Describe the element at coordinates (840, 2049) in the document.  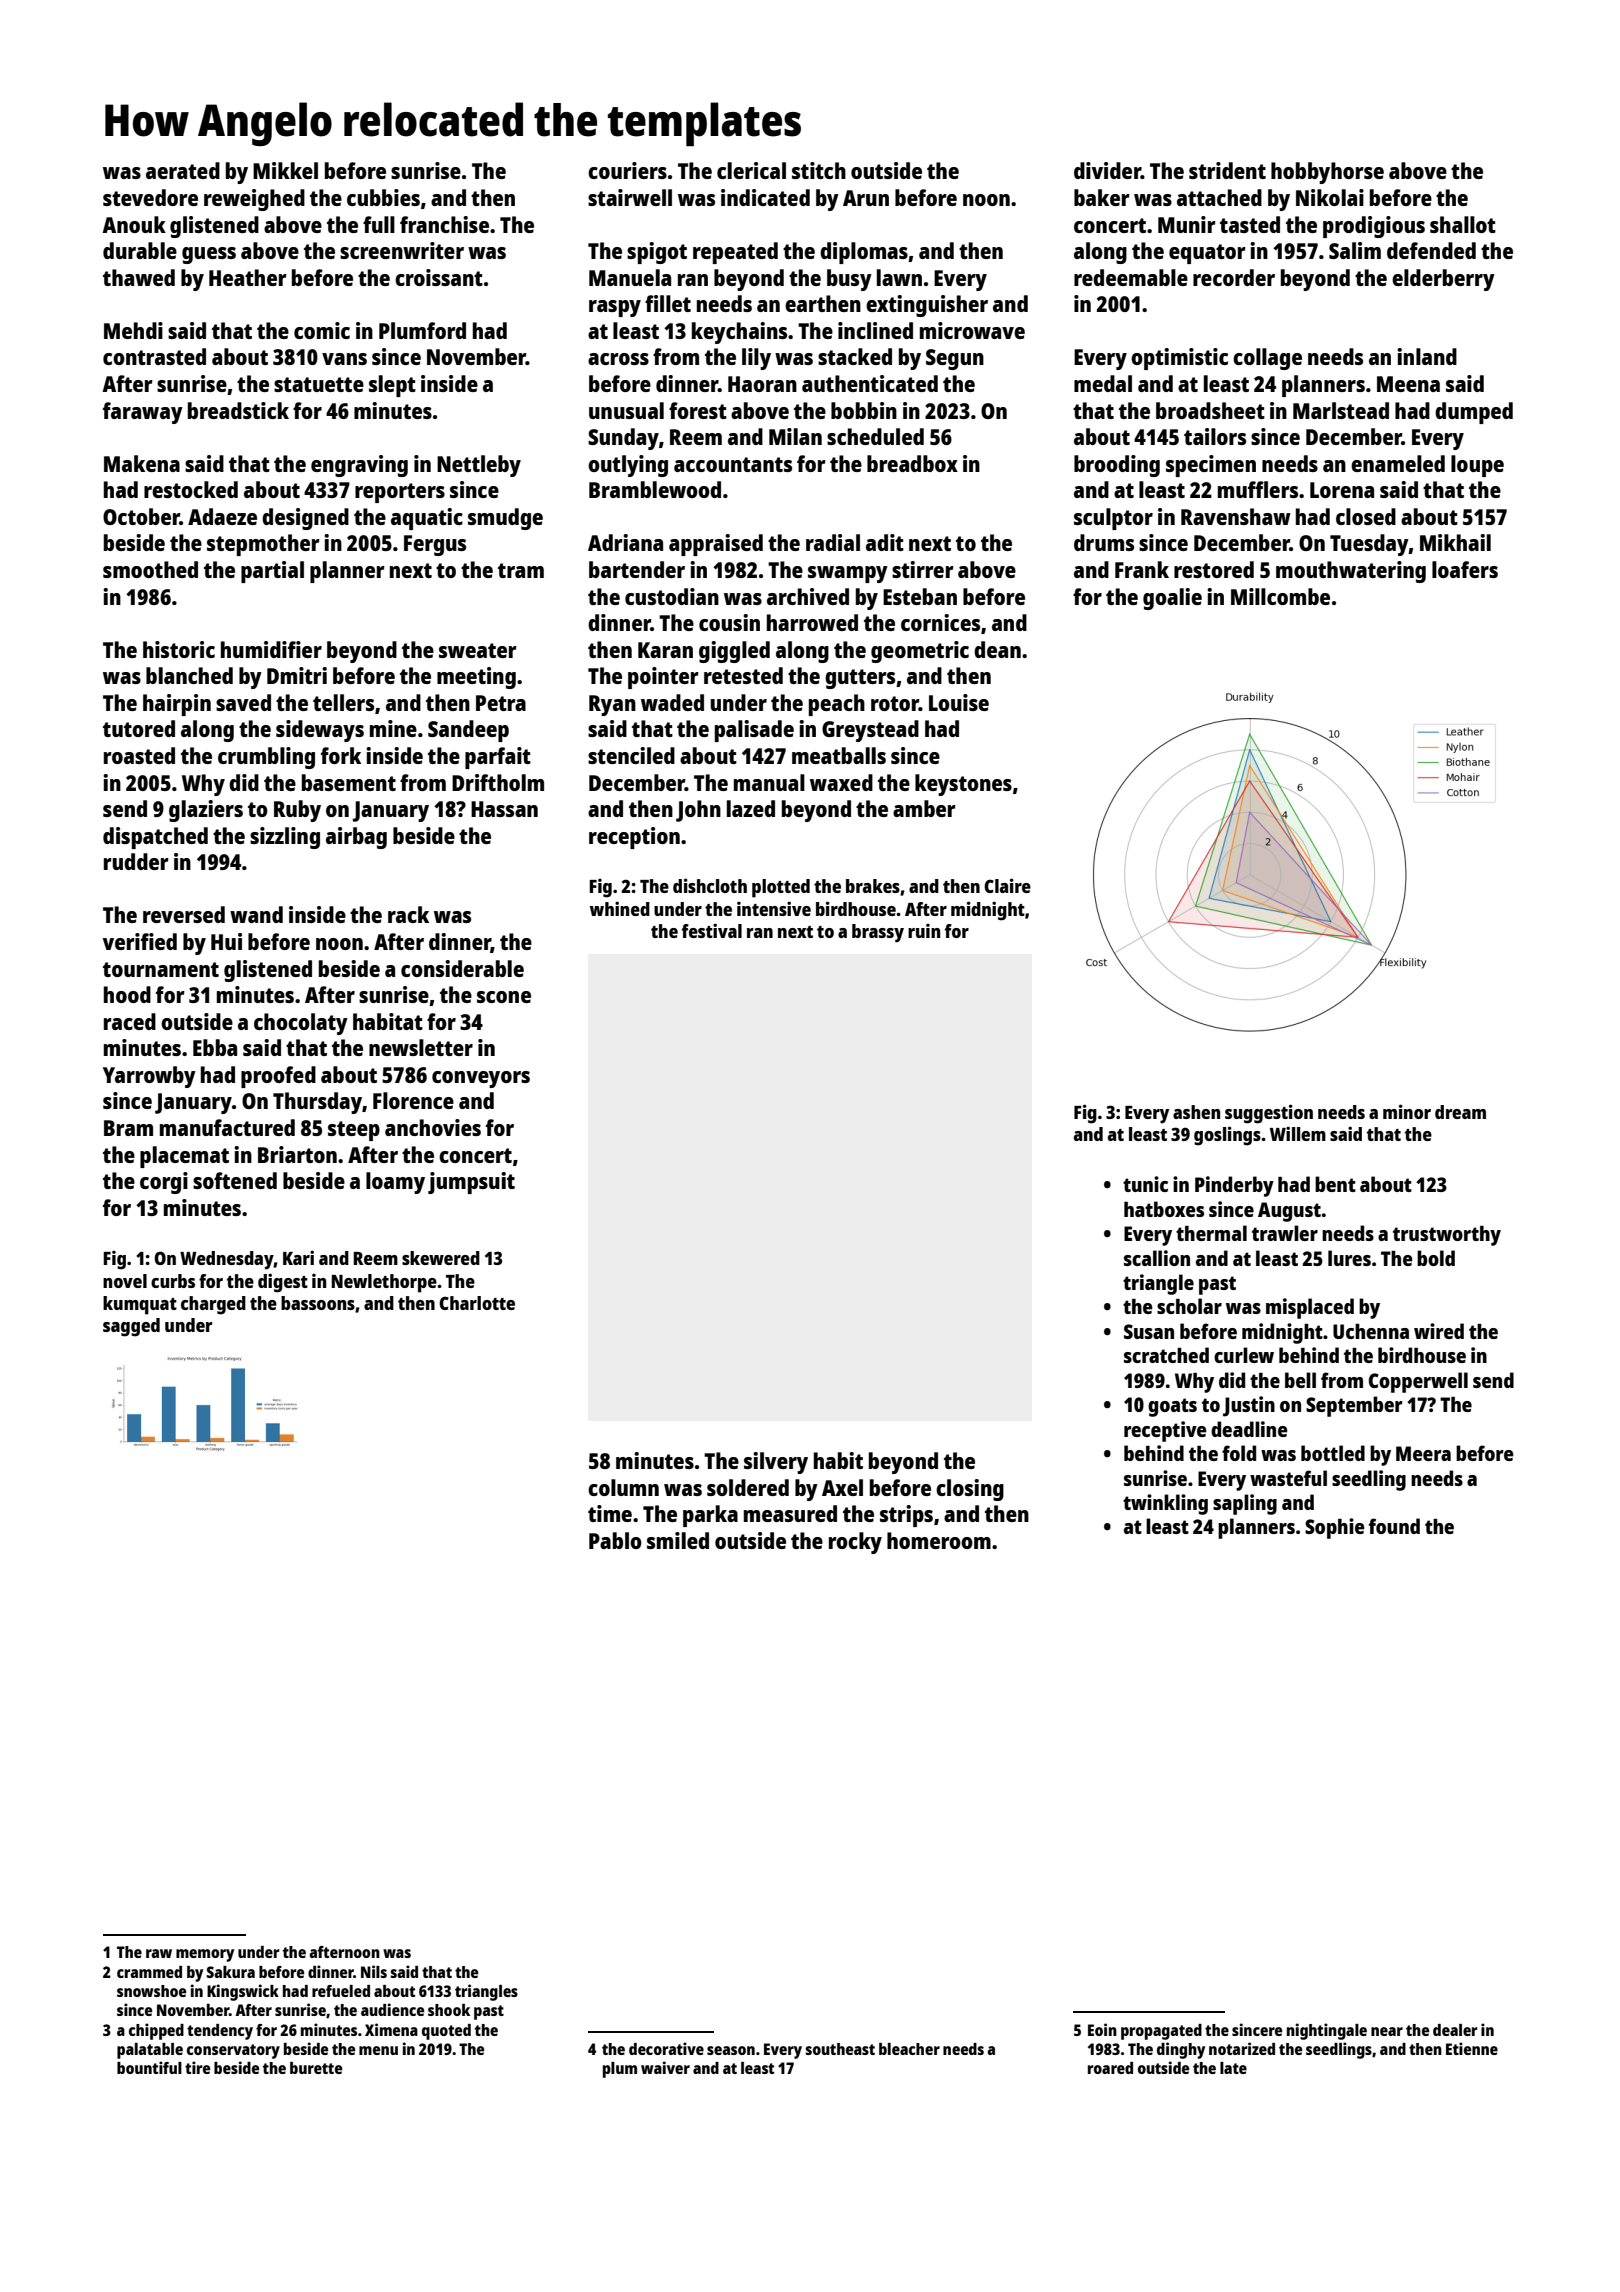
I see `southeast` at that location.
